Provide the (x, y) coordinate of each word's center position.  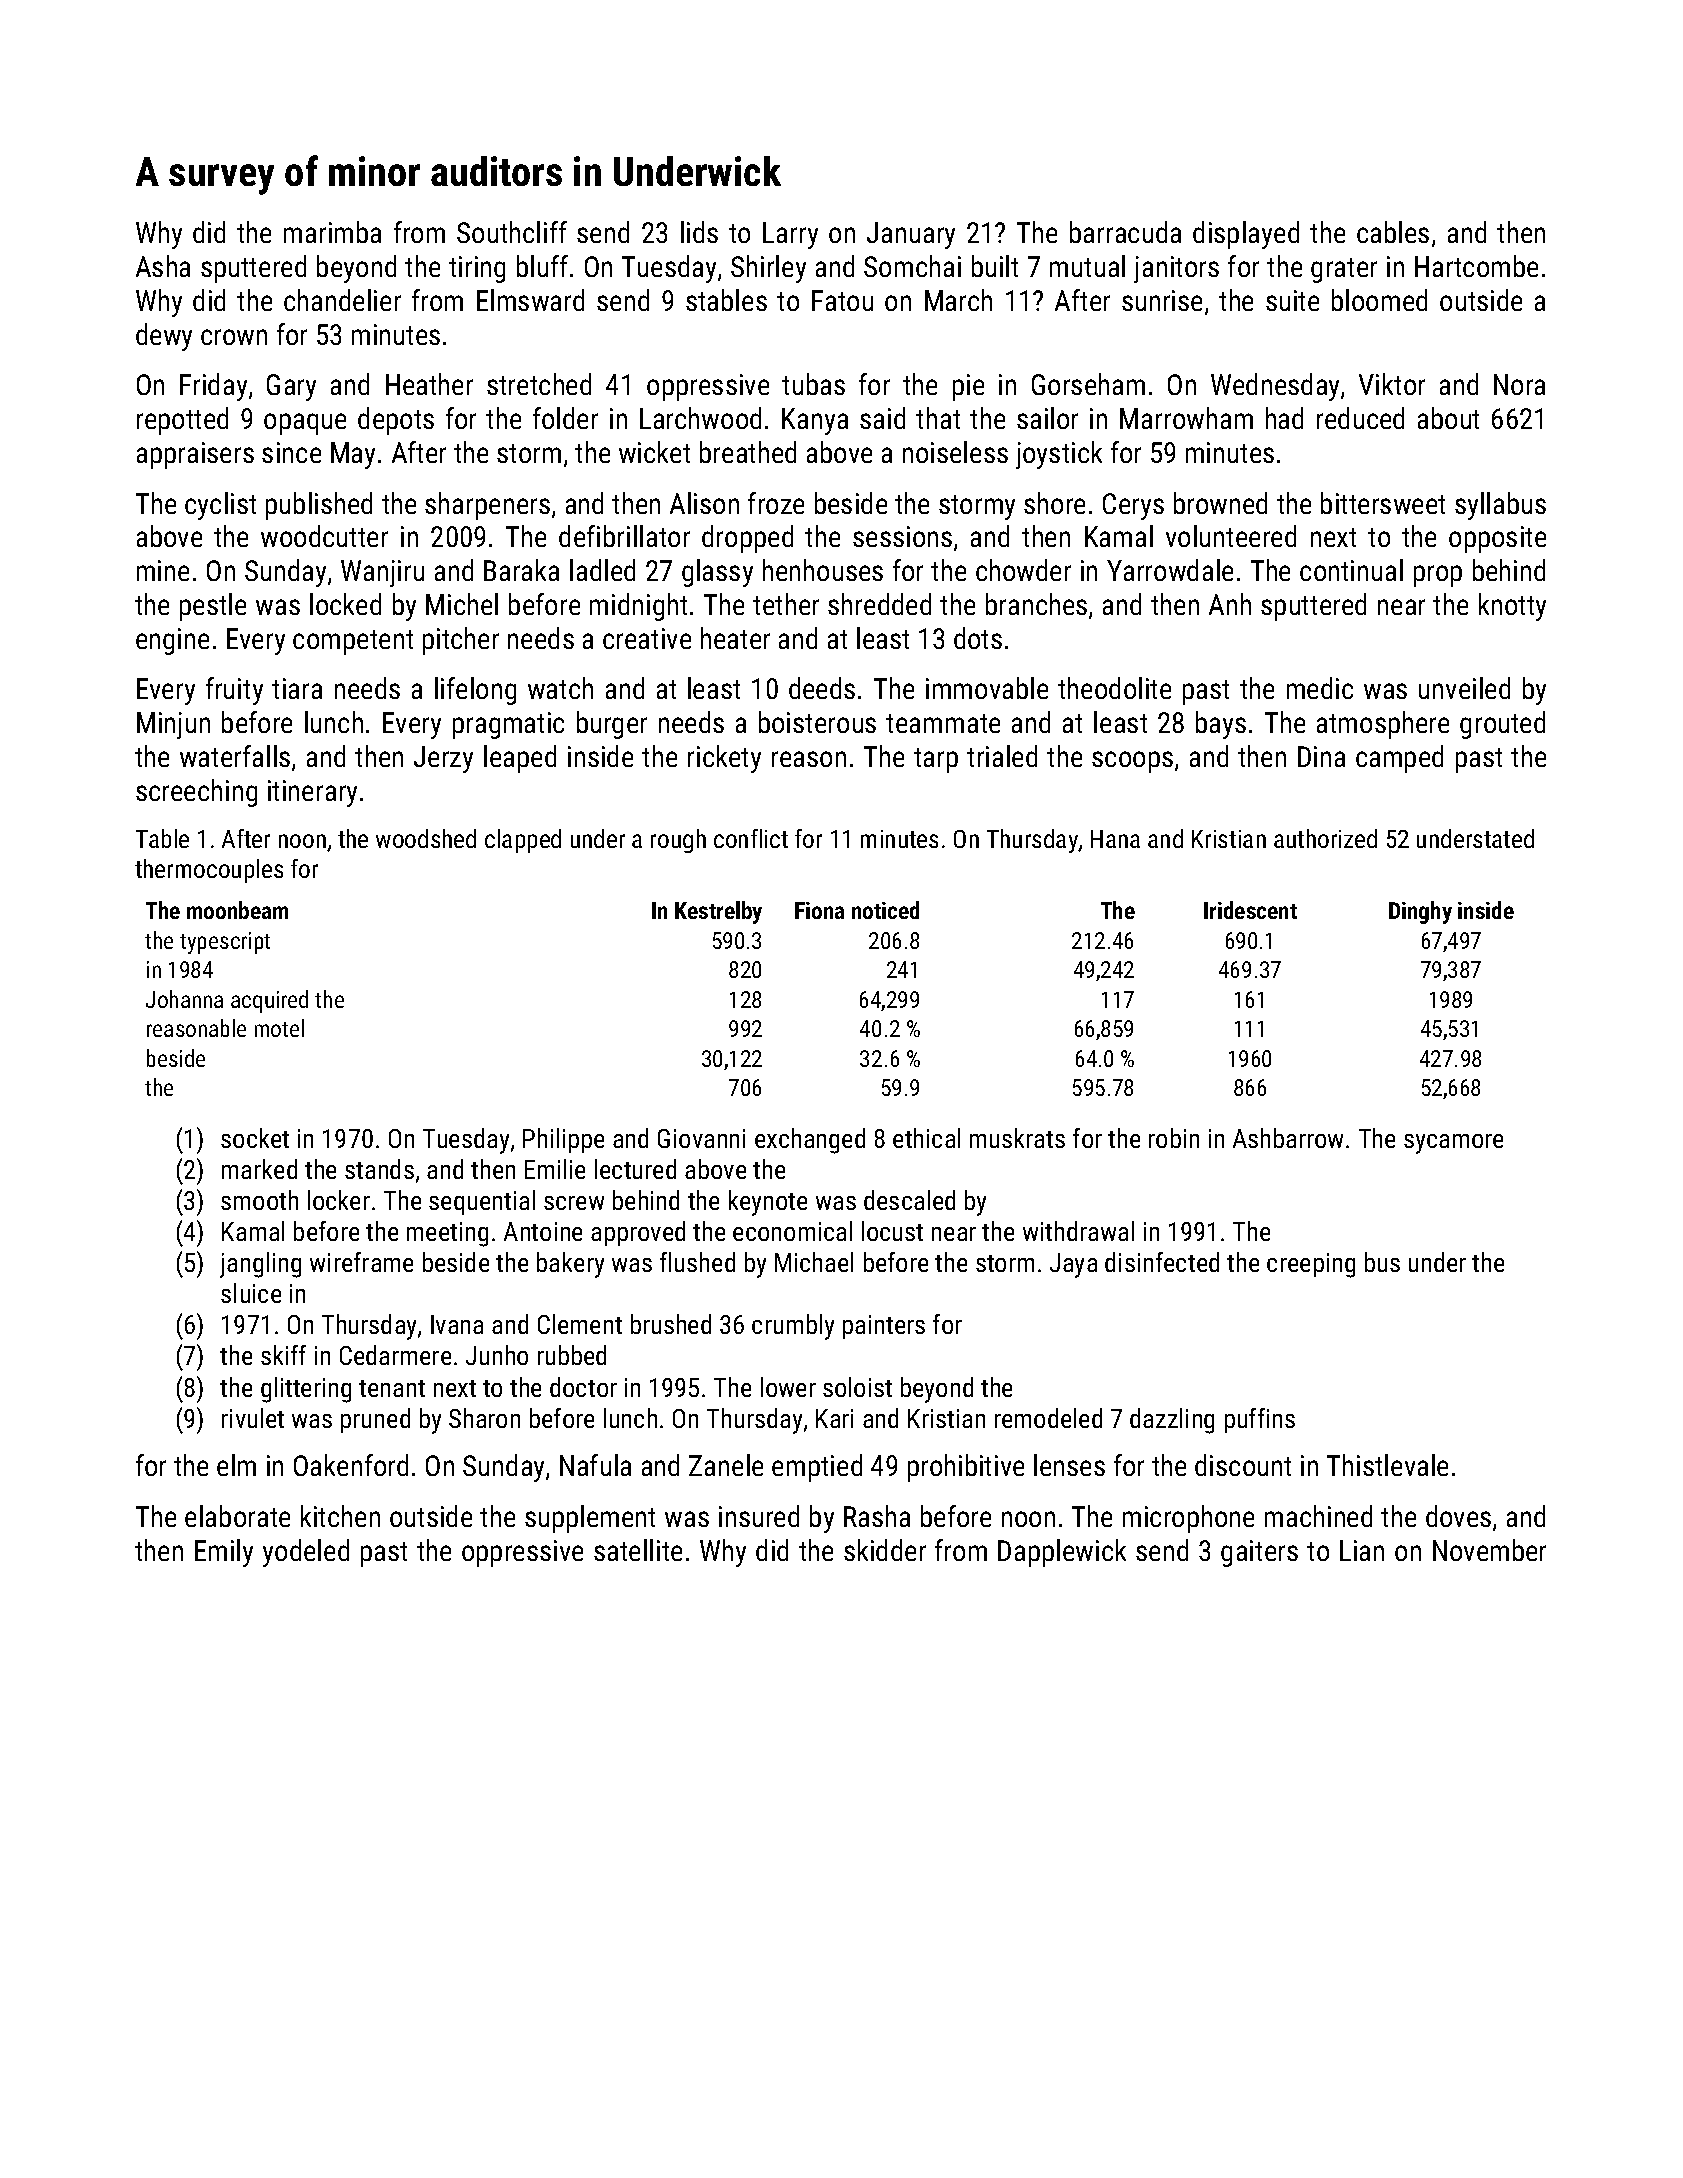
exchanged (810, 1141)
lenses (1069, 1465)
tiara (297, 688)
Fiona (819, 910)
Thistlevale (1387, 1465)
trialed (1002, 756)
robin (1174, 1138)
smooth (259, 1200)
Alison (704, 503)
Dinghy (1420, 912)
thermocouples (209, 871)
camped (1399, 759)
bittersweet (1383, 503)
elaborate (237, 1516)
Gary (291, 387)
